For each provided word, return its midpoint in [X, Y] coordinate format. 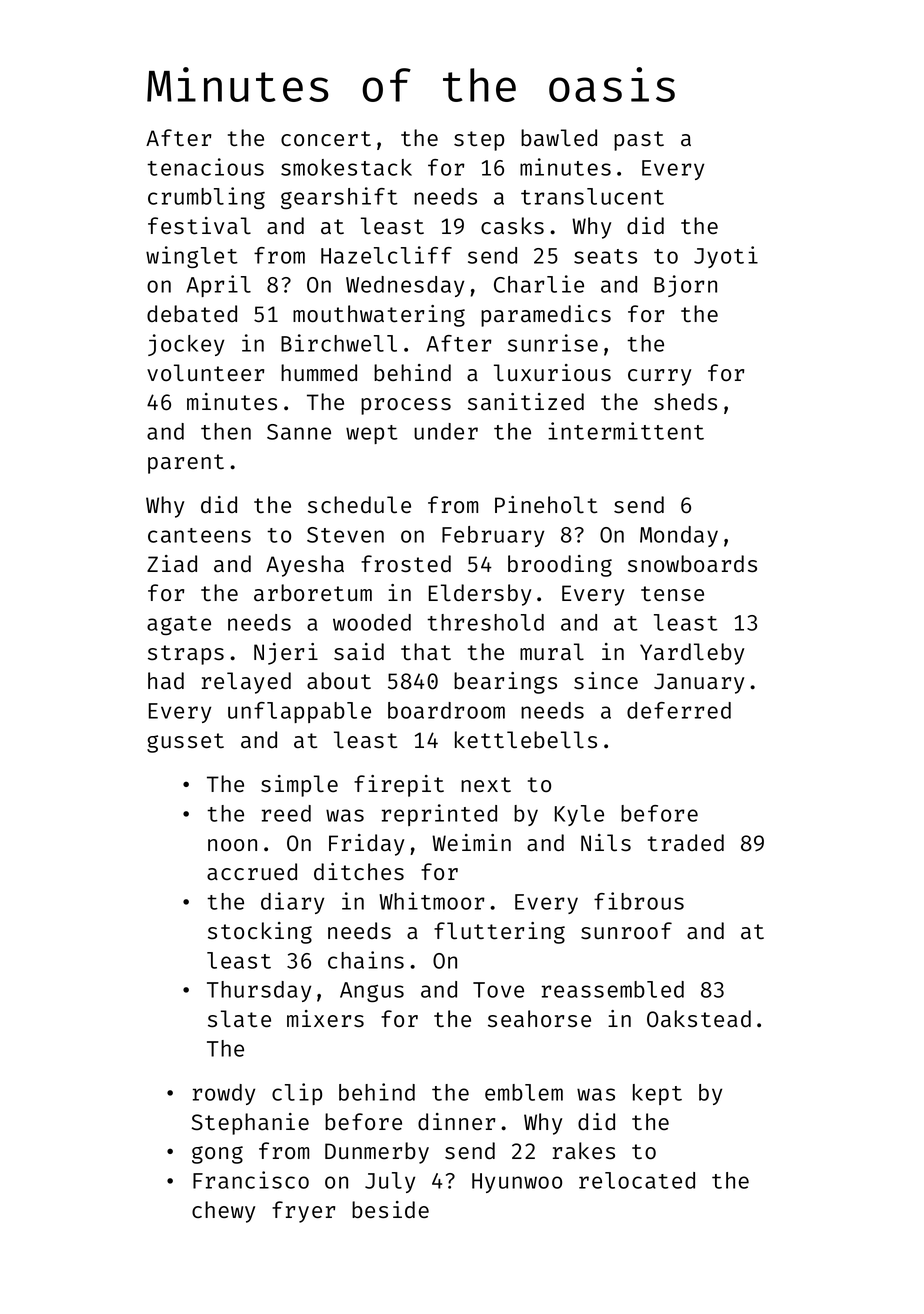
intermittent [626, 431]
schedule [359, 505]
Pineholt [546, 505]
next [486, 785]
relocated [637, 1180]
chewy [223, 1212]
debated [192, 314]
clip [297, 1094]
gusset [185, 743]
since [606, 681]
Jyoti [726, 257]
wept [372, 434]
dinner [456, 1122]
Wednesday [405, 286]
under [446, 431]
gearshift [339, 198]
